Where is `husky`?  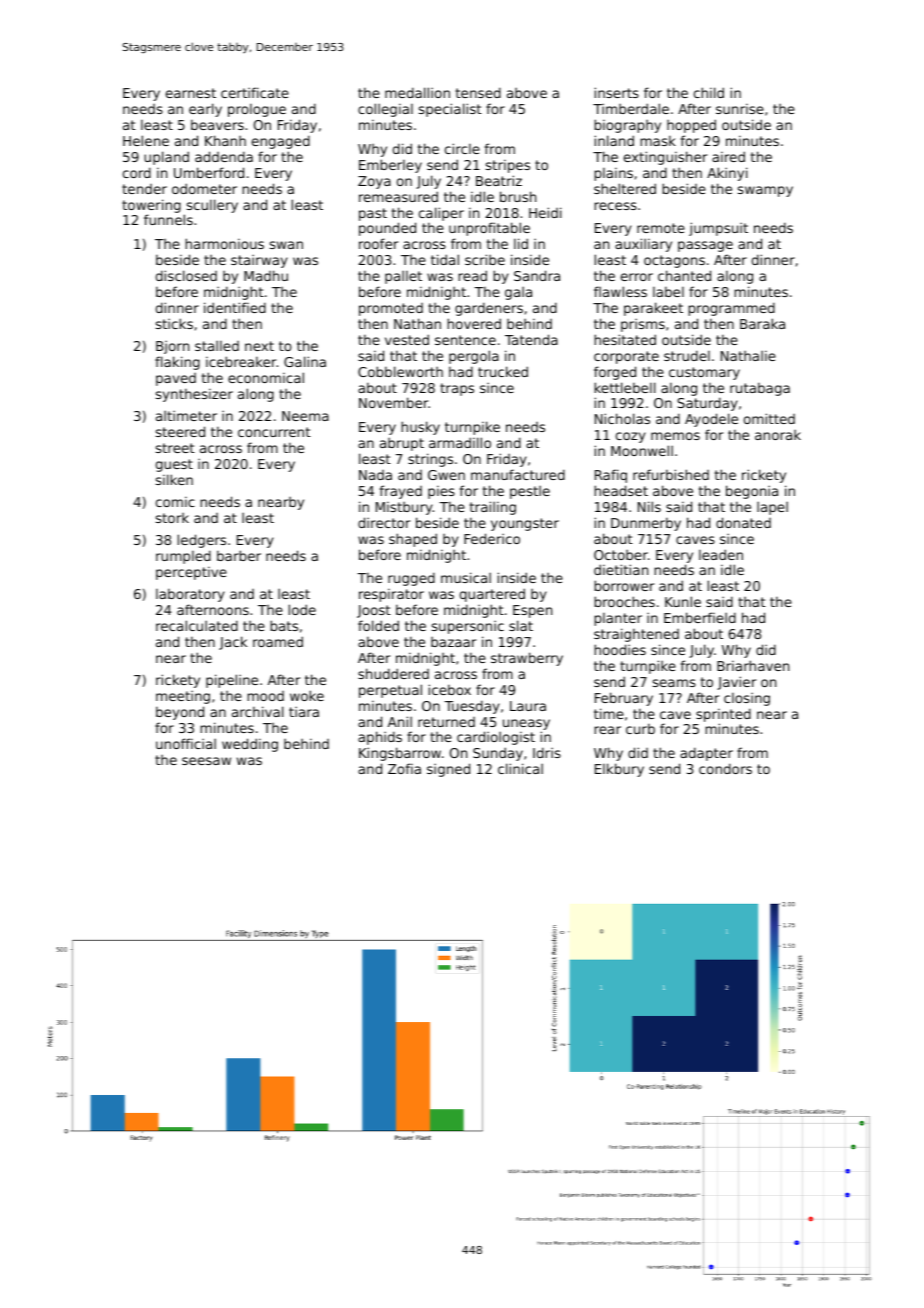
husky is located at coordinates (420, 428).
